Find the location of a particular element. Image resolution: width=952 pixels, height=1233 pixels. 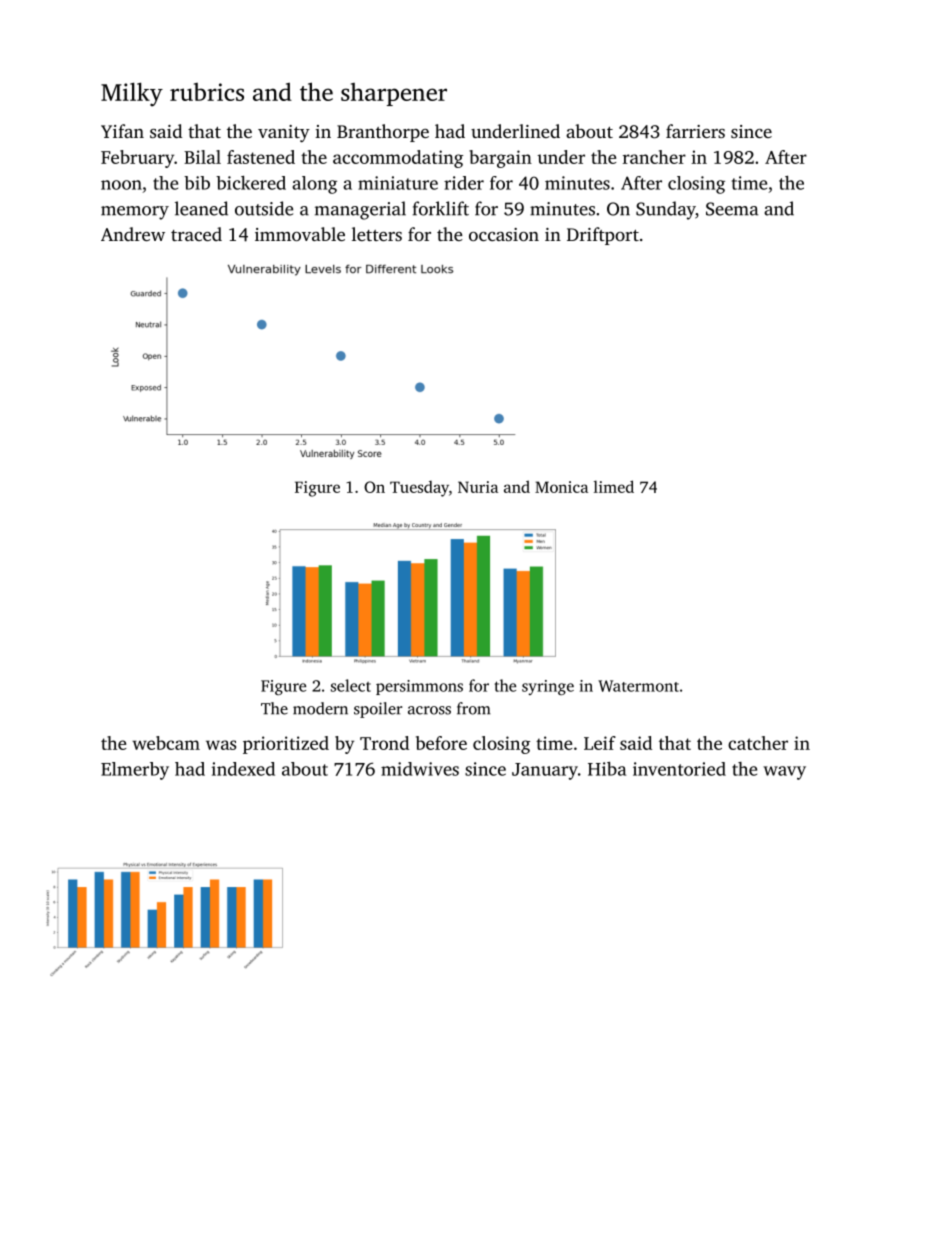

occasion is located at coordinates (504, 234).
